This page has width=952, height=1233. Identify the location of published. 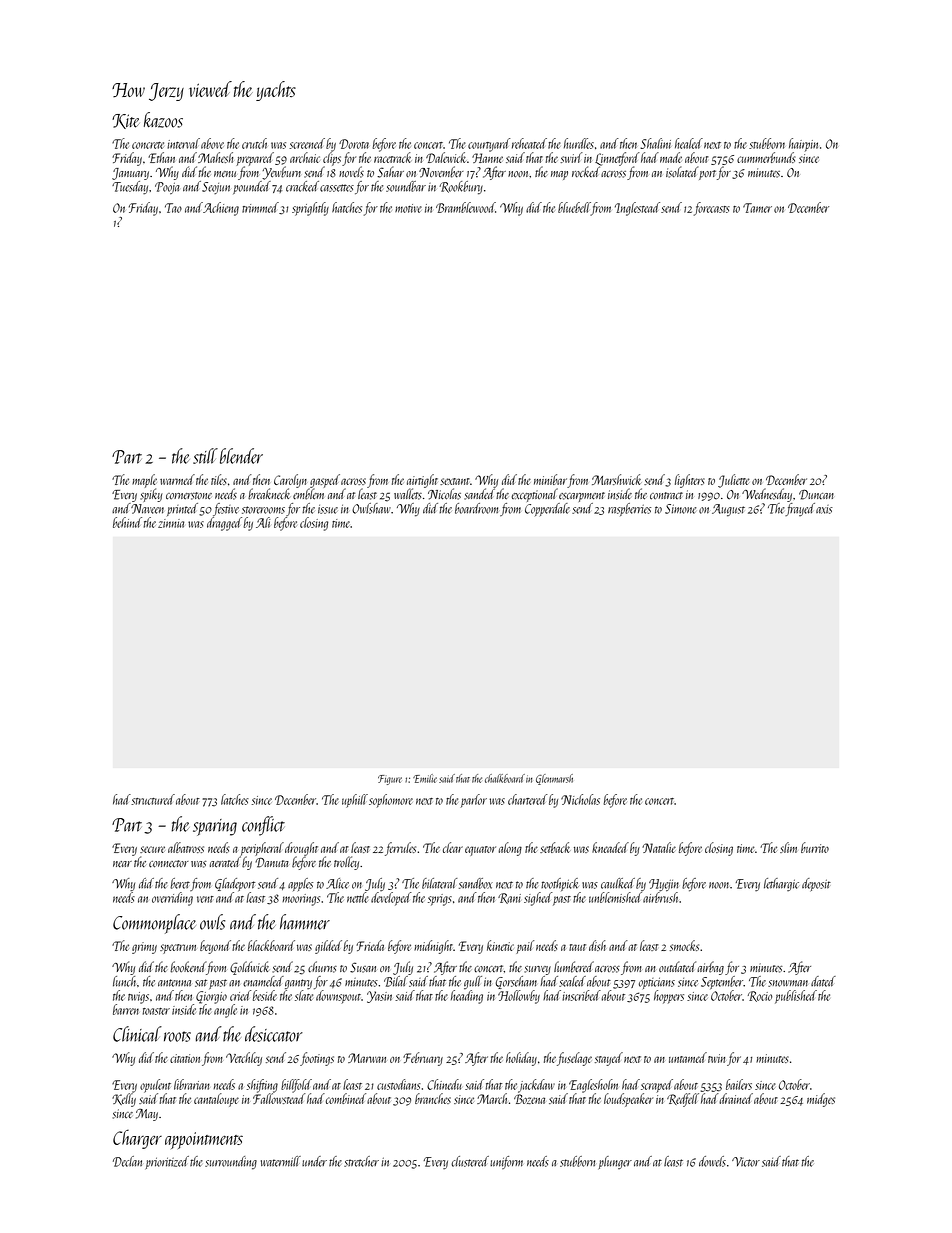
(796, 997).
